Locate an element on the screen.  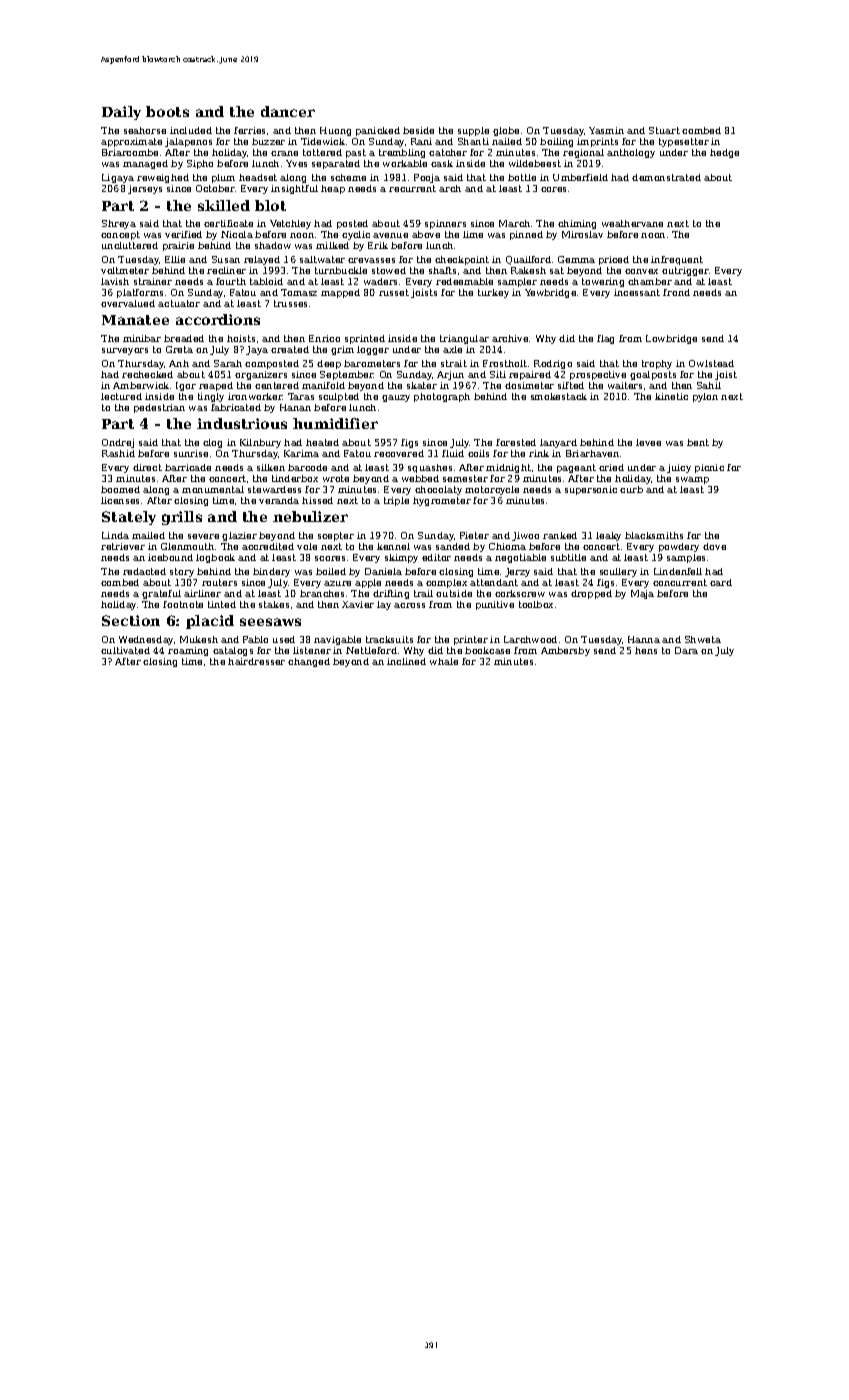
supple is located at coordinates (473, 131).
